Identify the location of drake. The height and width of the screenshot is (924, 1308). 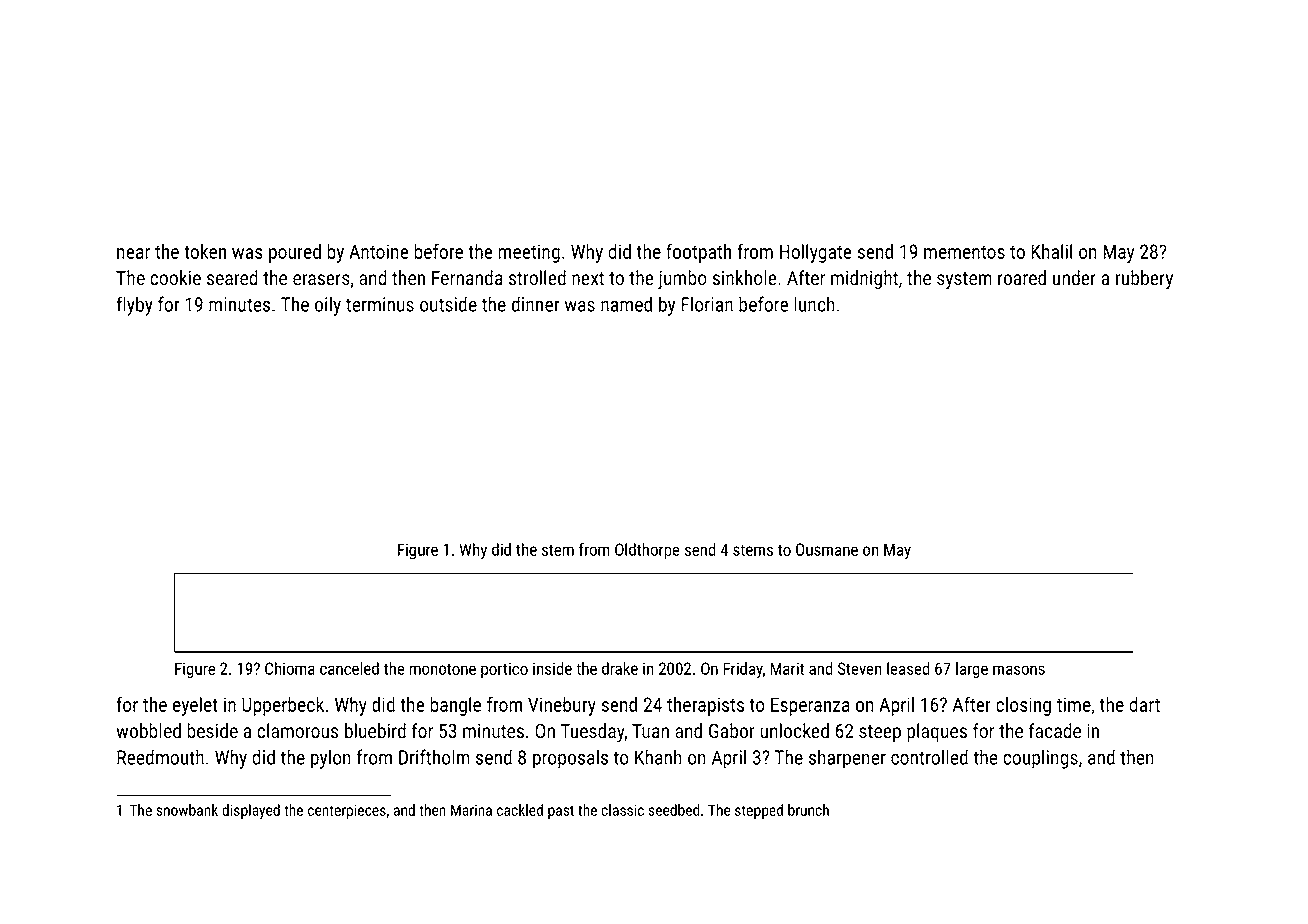
(620, 668).
